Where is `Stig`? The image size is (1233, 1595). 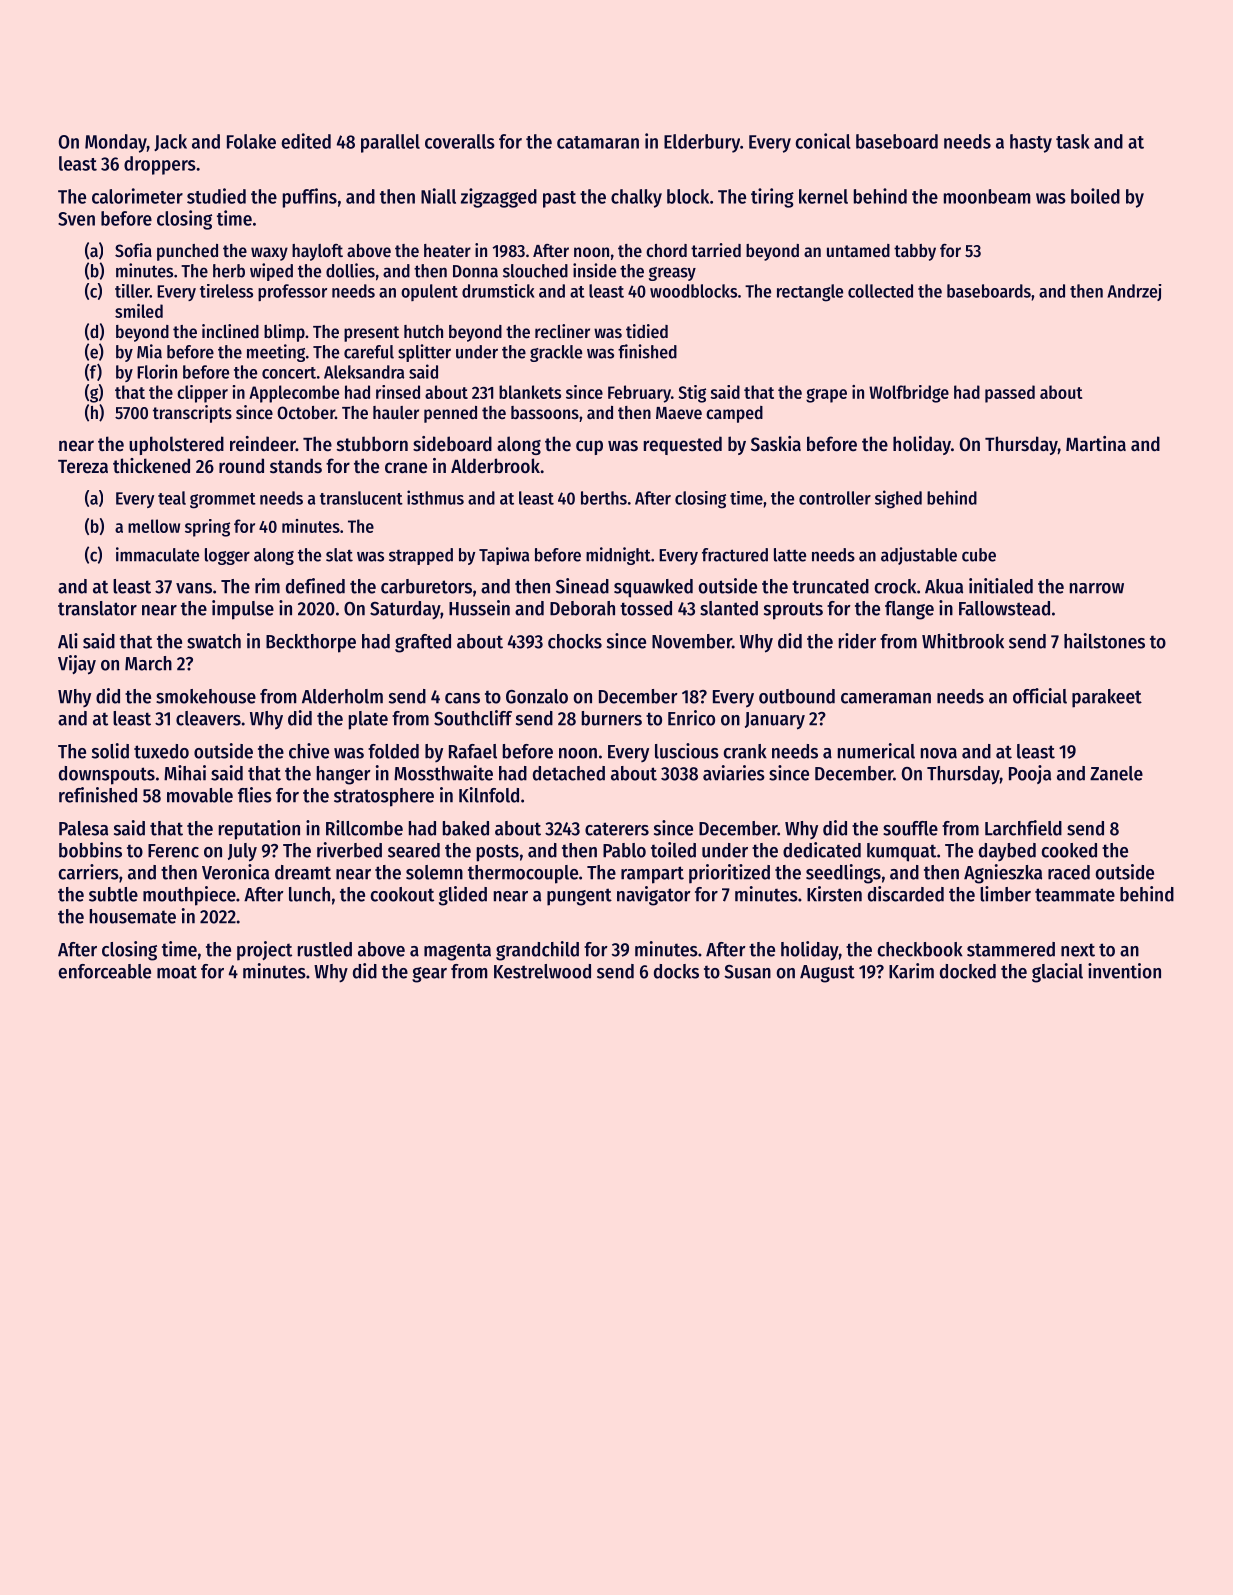 Stig is located at coordinates (692, 394).
